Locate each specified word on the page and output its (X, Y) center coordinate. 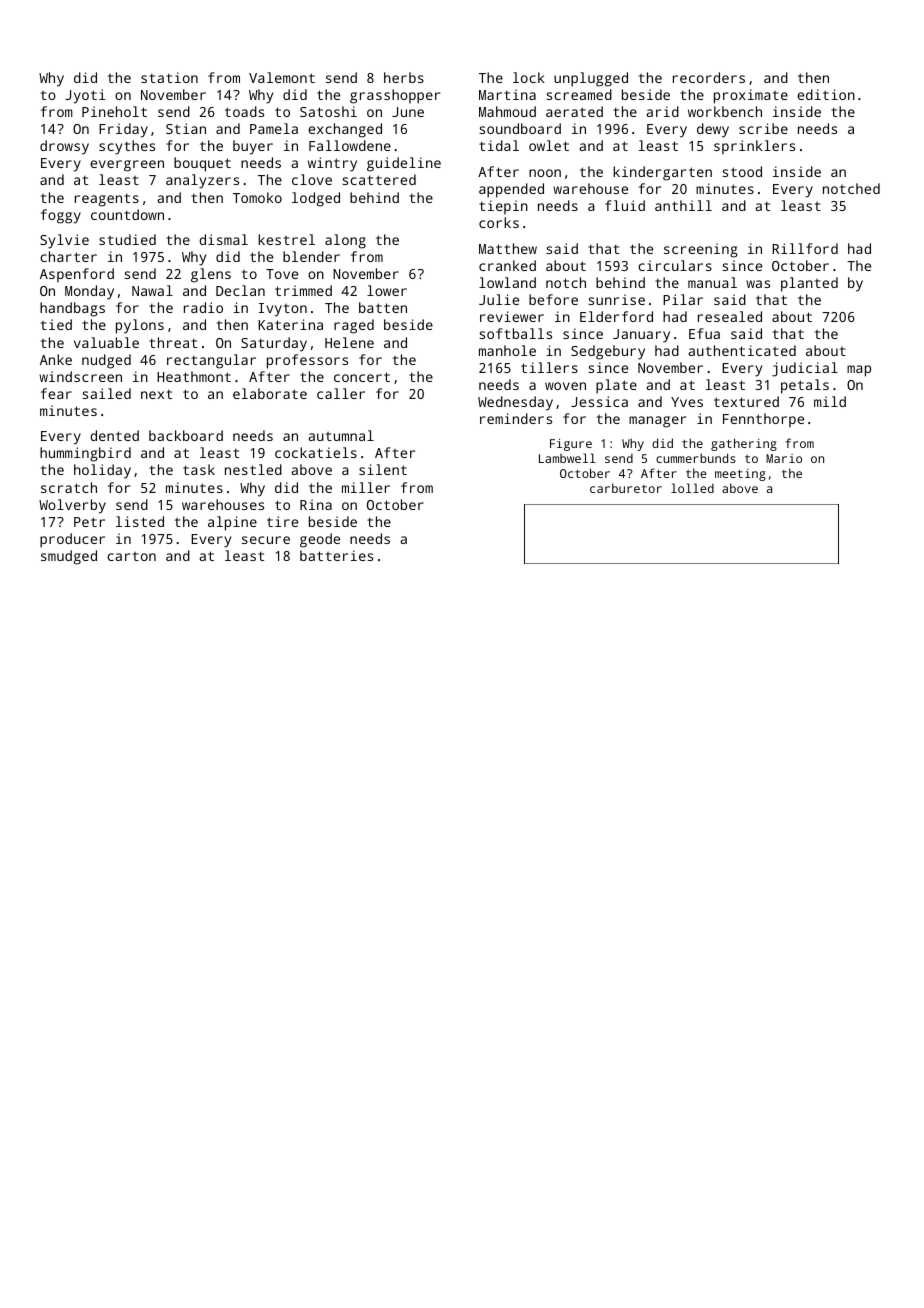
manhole (507, 350)
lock (529, 77)
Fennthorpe (763, 420)
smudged (69, 557)
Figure (571, 445)
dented (114, 435)
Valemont (282, 77)
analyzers (202, 181)
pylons (140, 326)
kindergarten (662, 173)
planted (809, 284)
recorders (709, 77)
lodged (316, 199)
